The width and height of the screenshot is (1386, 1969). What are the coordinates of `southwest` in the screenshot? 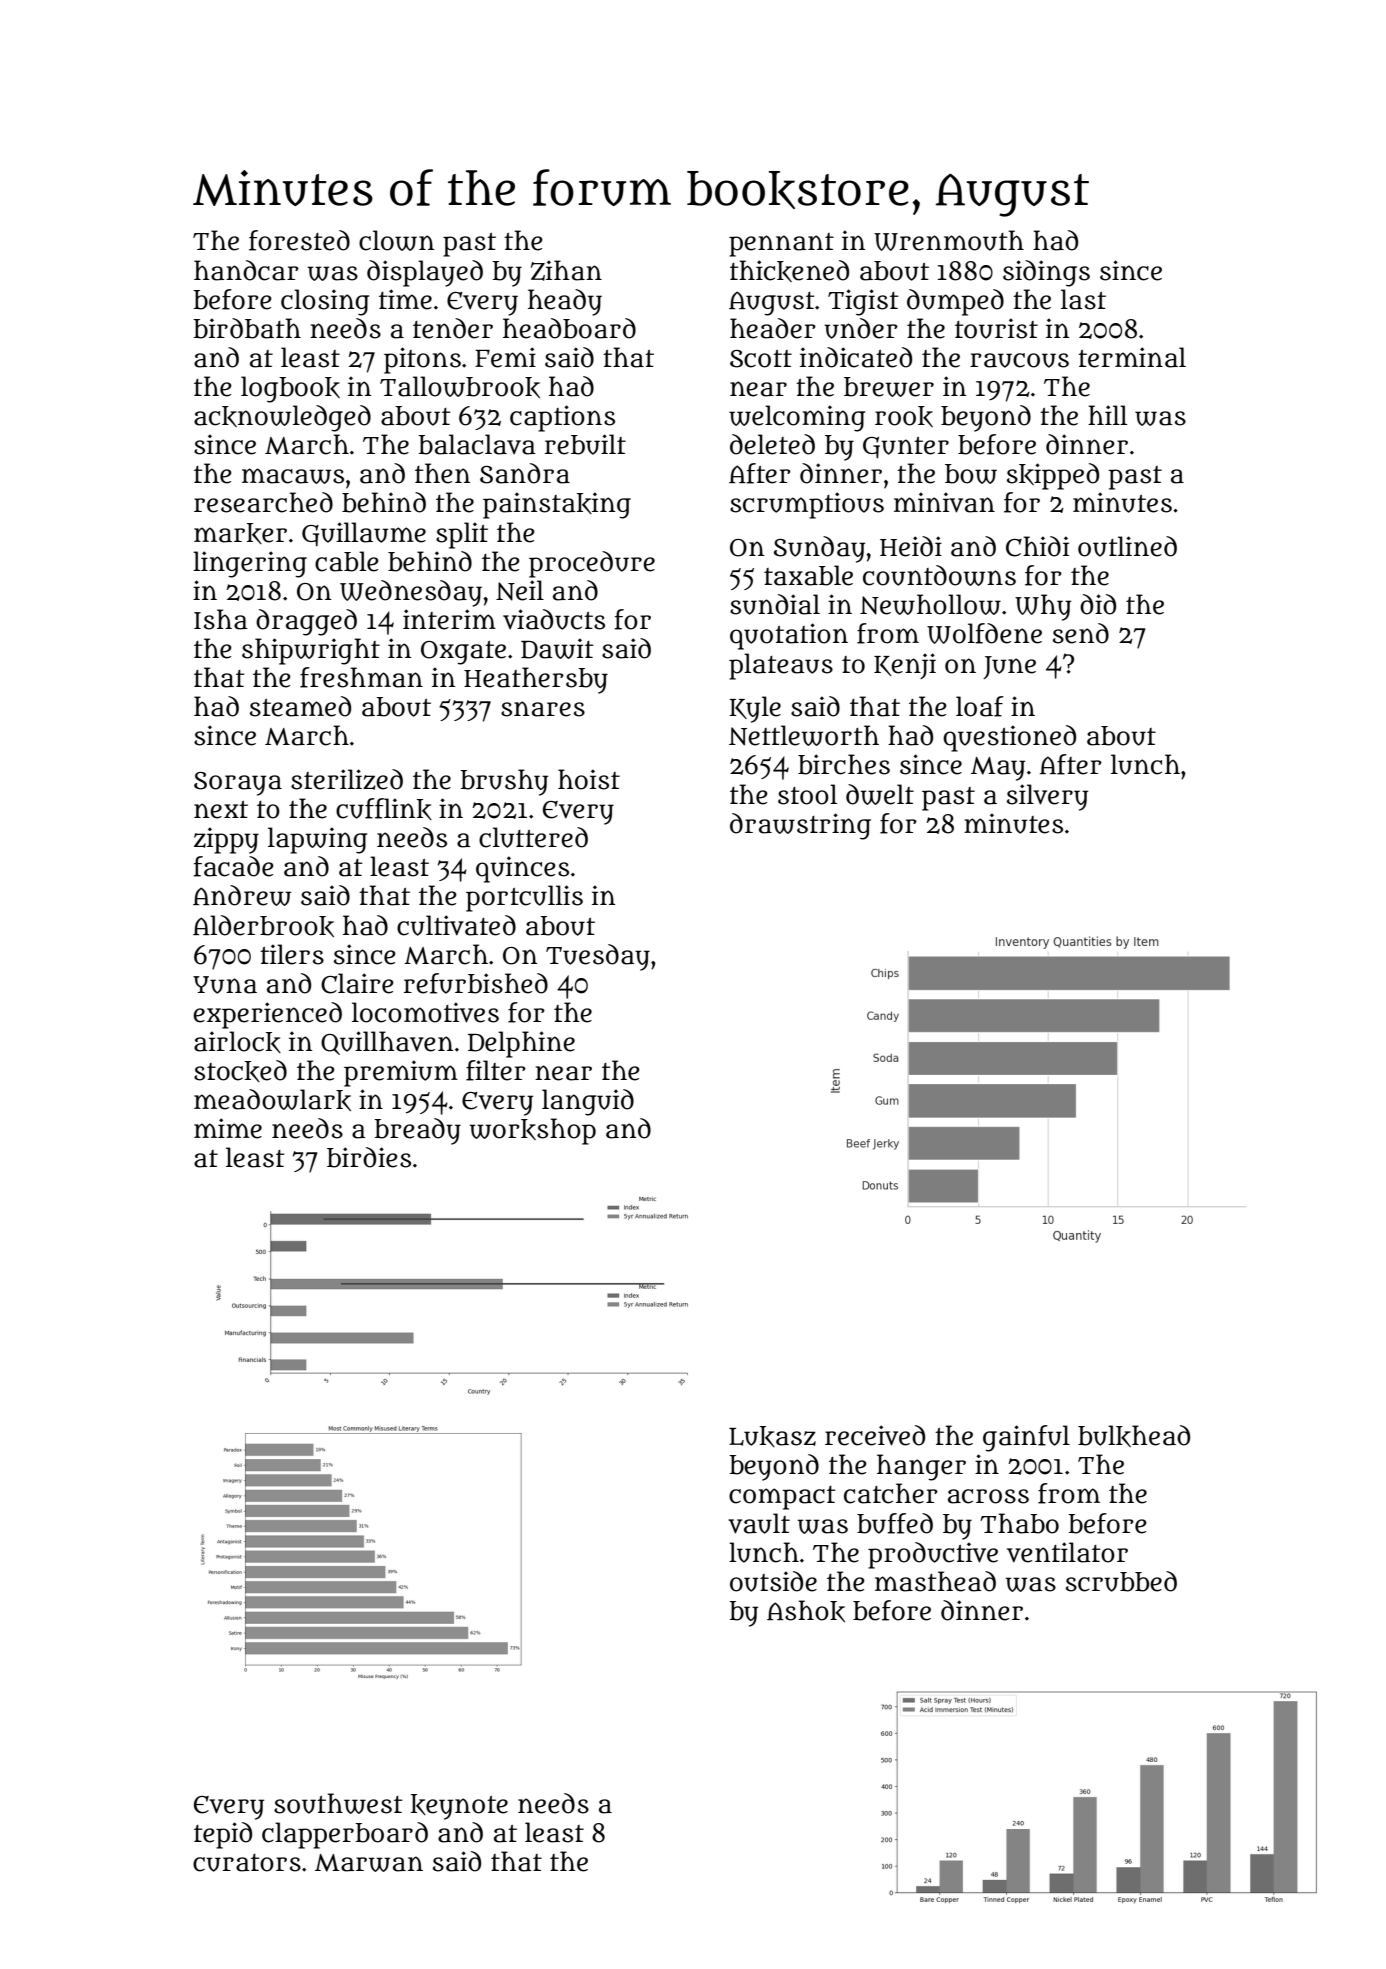 It's located at (338, 1803).
